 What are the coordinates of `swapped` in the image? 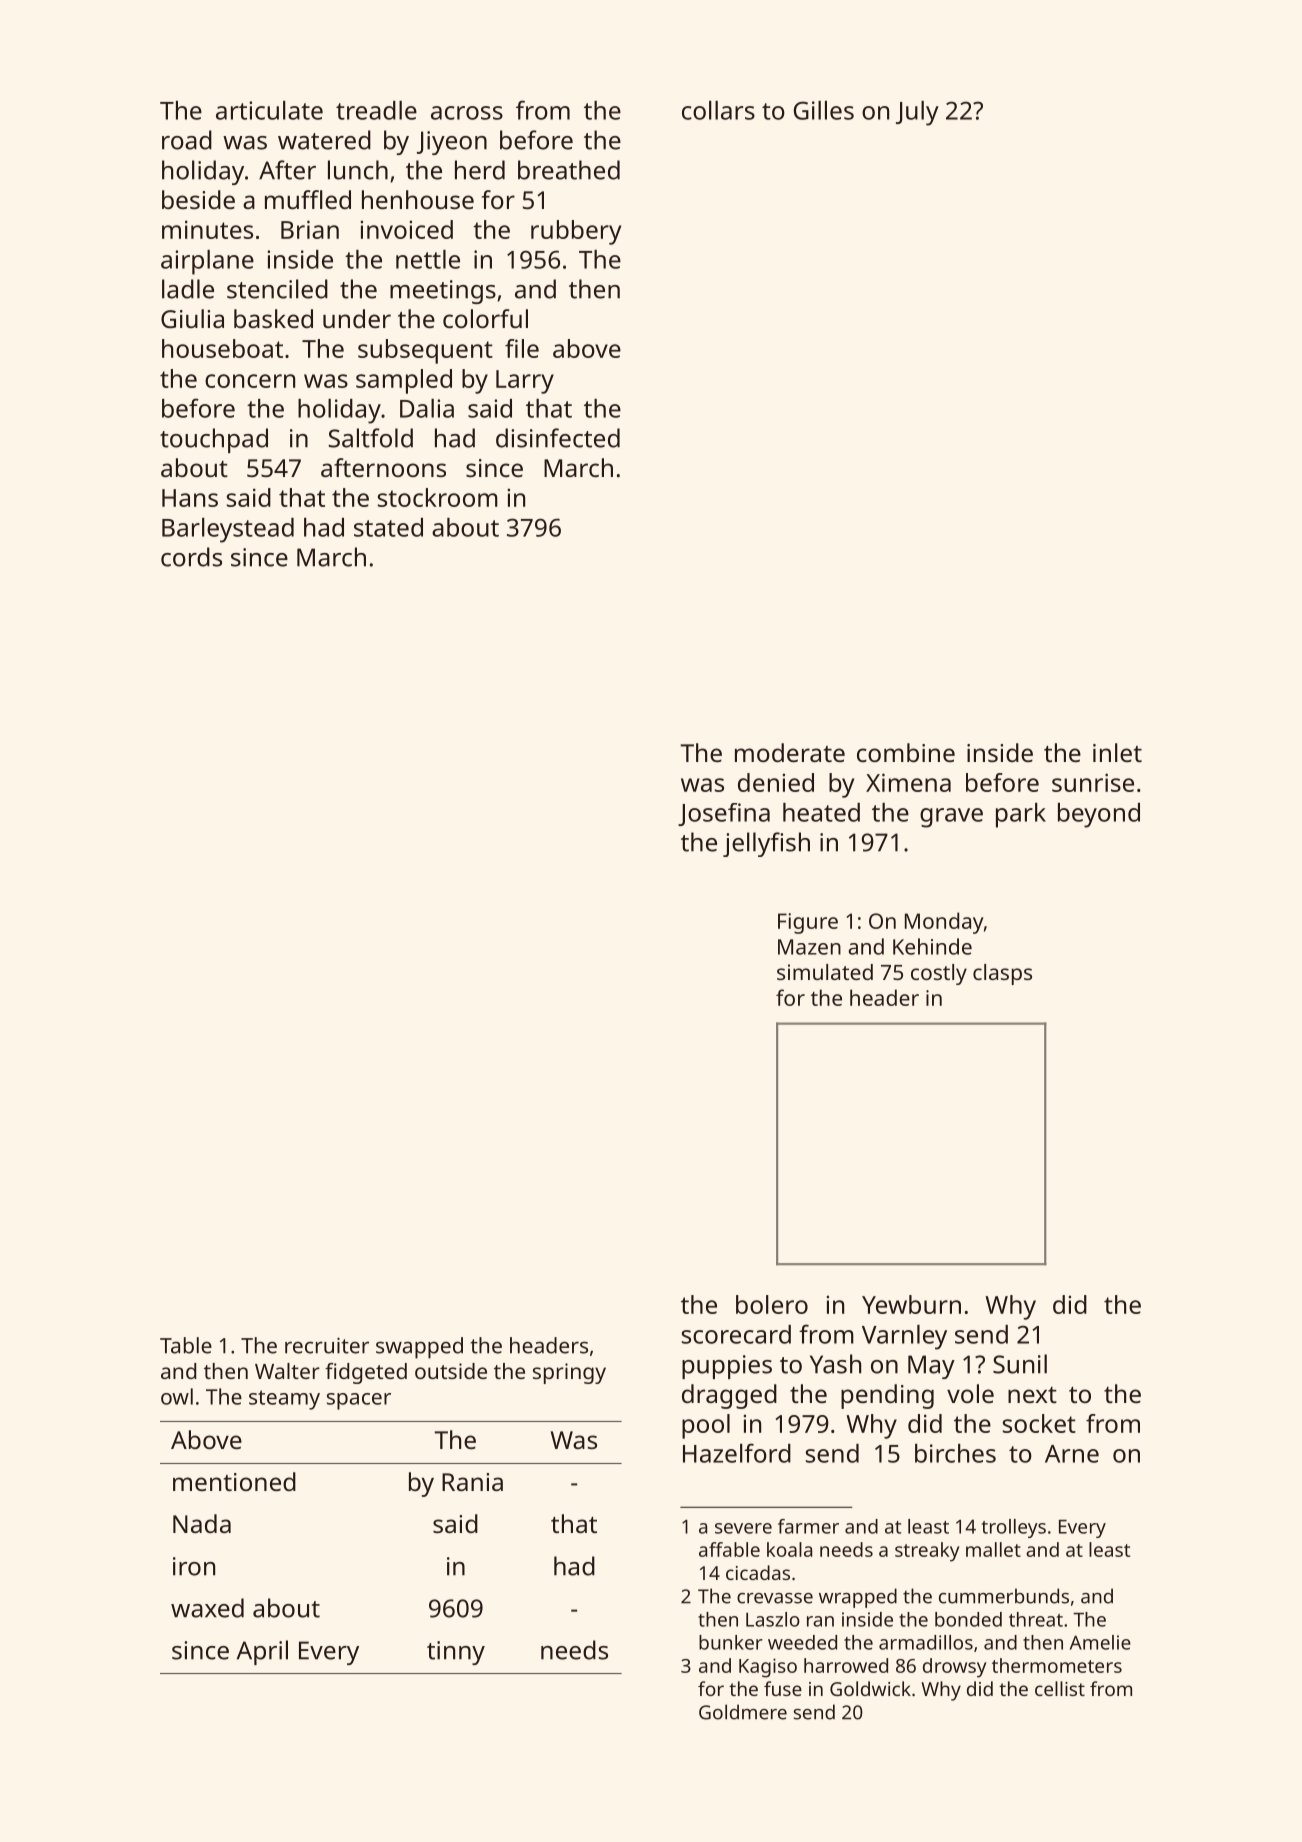 It's located at (419, 1348).
